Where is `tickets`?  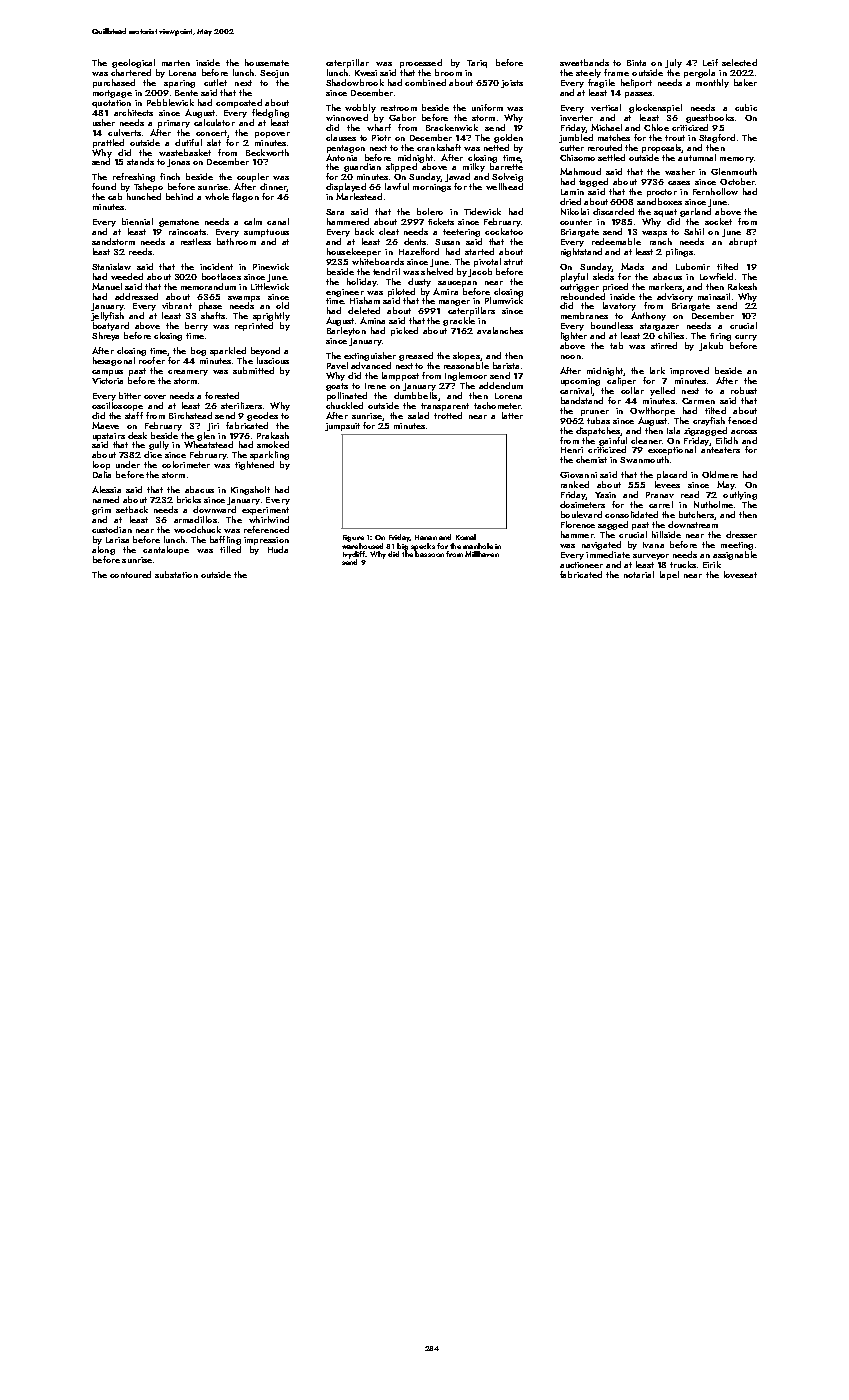 tickets is located at coordinates (441, 221).
